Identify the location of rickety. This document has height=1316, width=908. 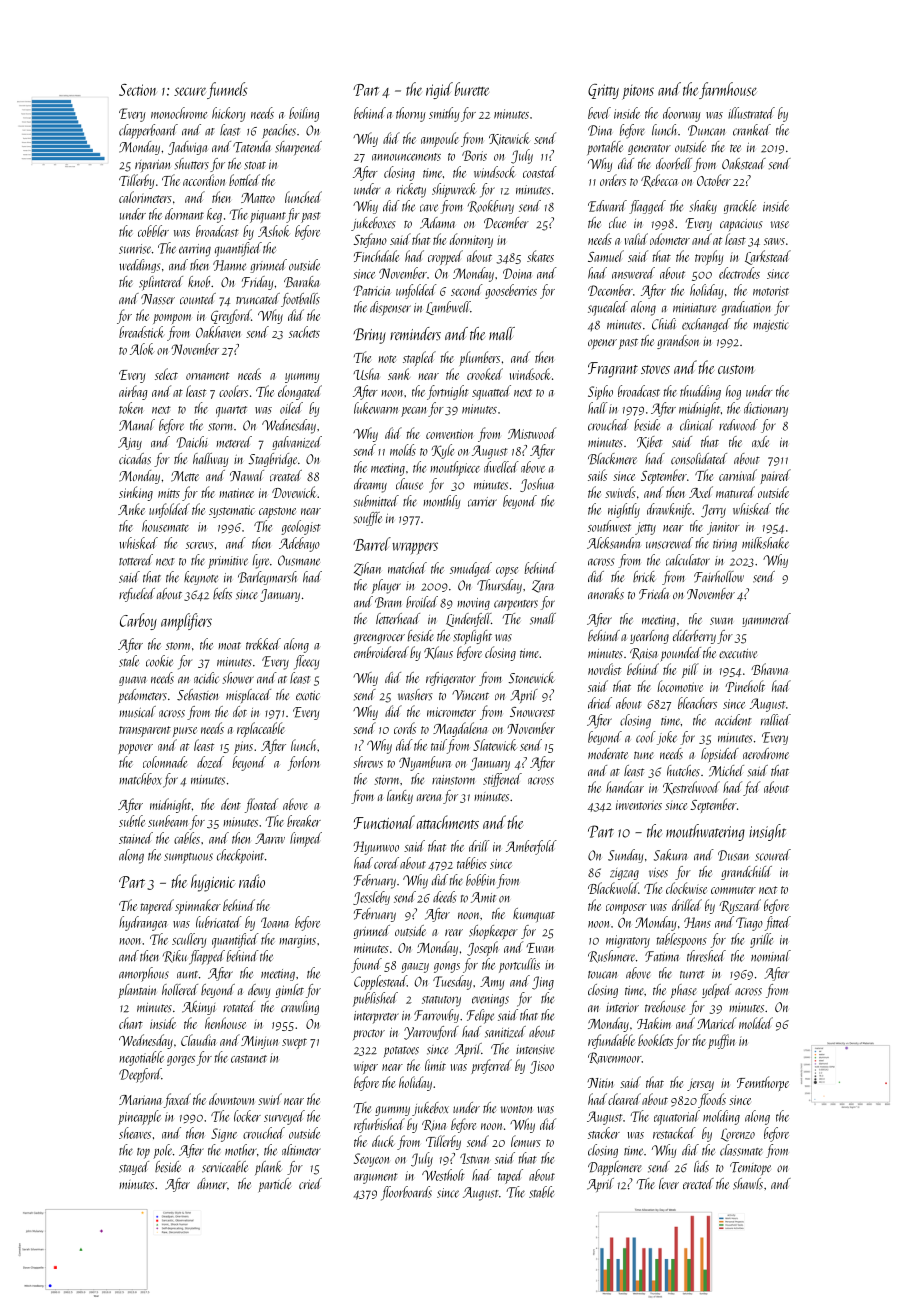
(411, 190).
